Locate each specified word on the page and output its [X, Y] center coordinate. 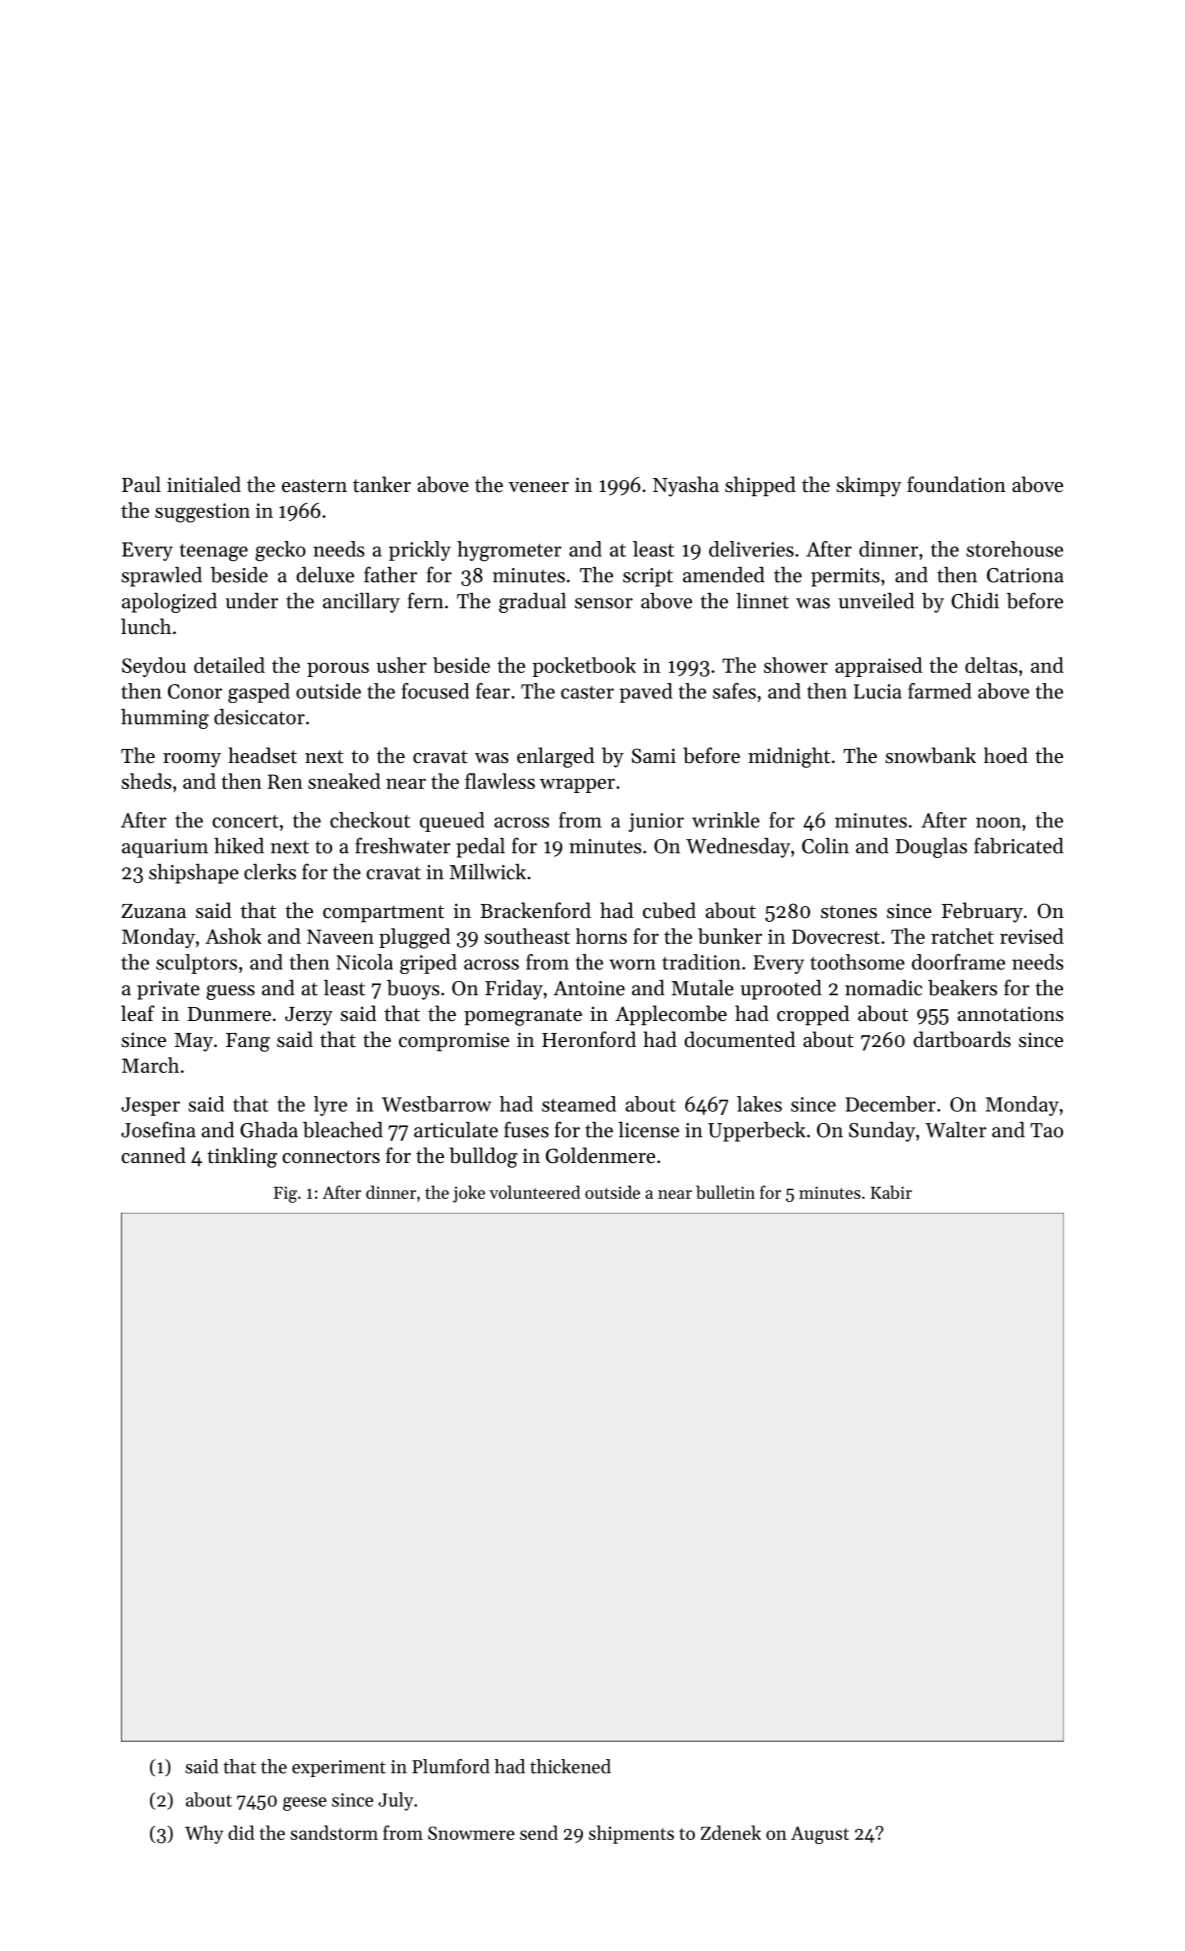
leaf [138, 1013]
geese [305, 1804]
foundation [956, 484]
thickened [570, 1766]
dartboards [962, 1039]
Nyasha [686, 486]
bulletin [725, 1192]
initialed [204, 484]
